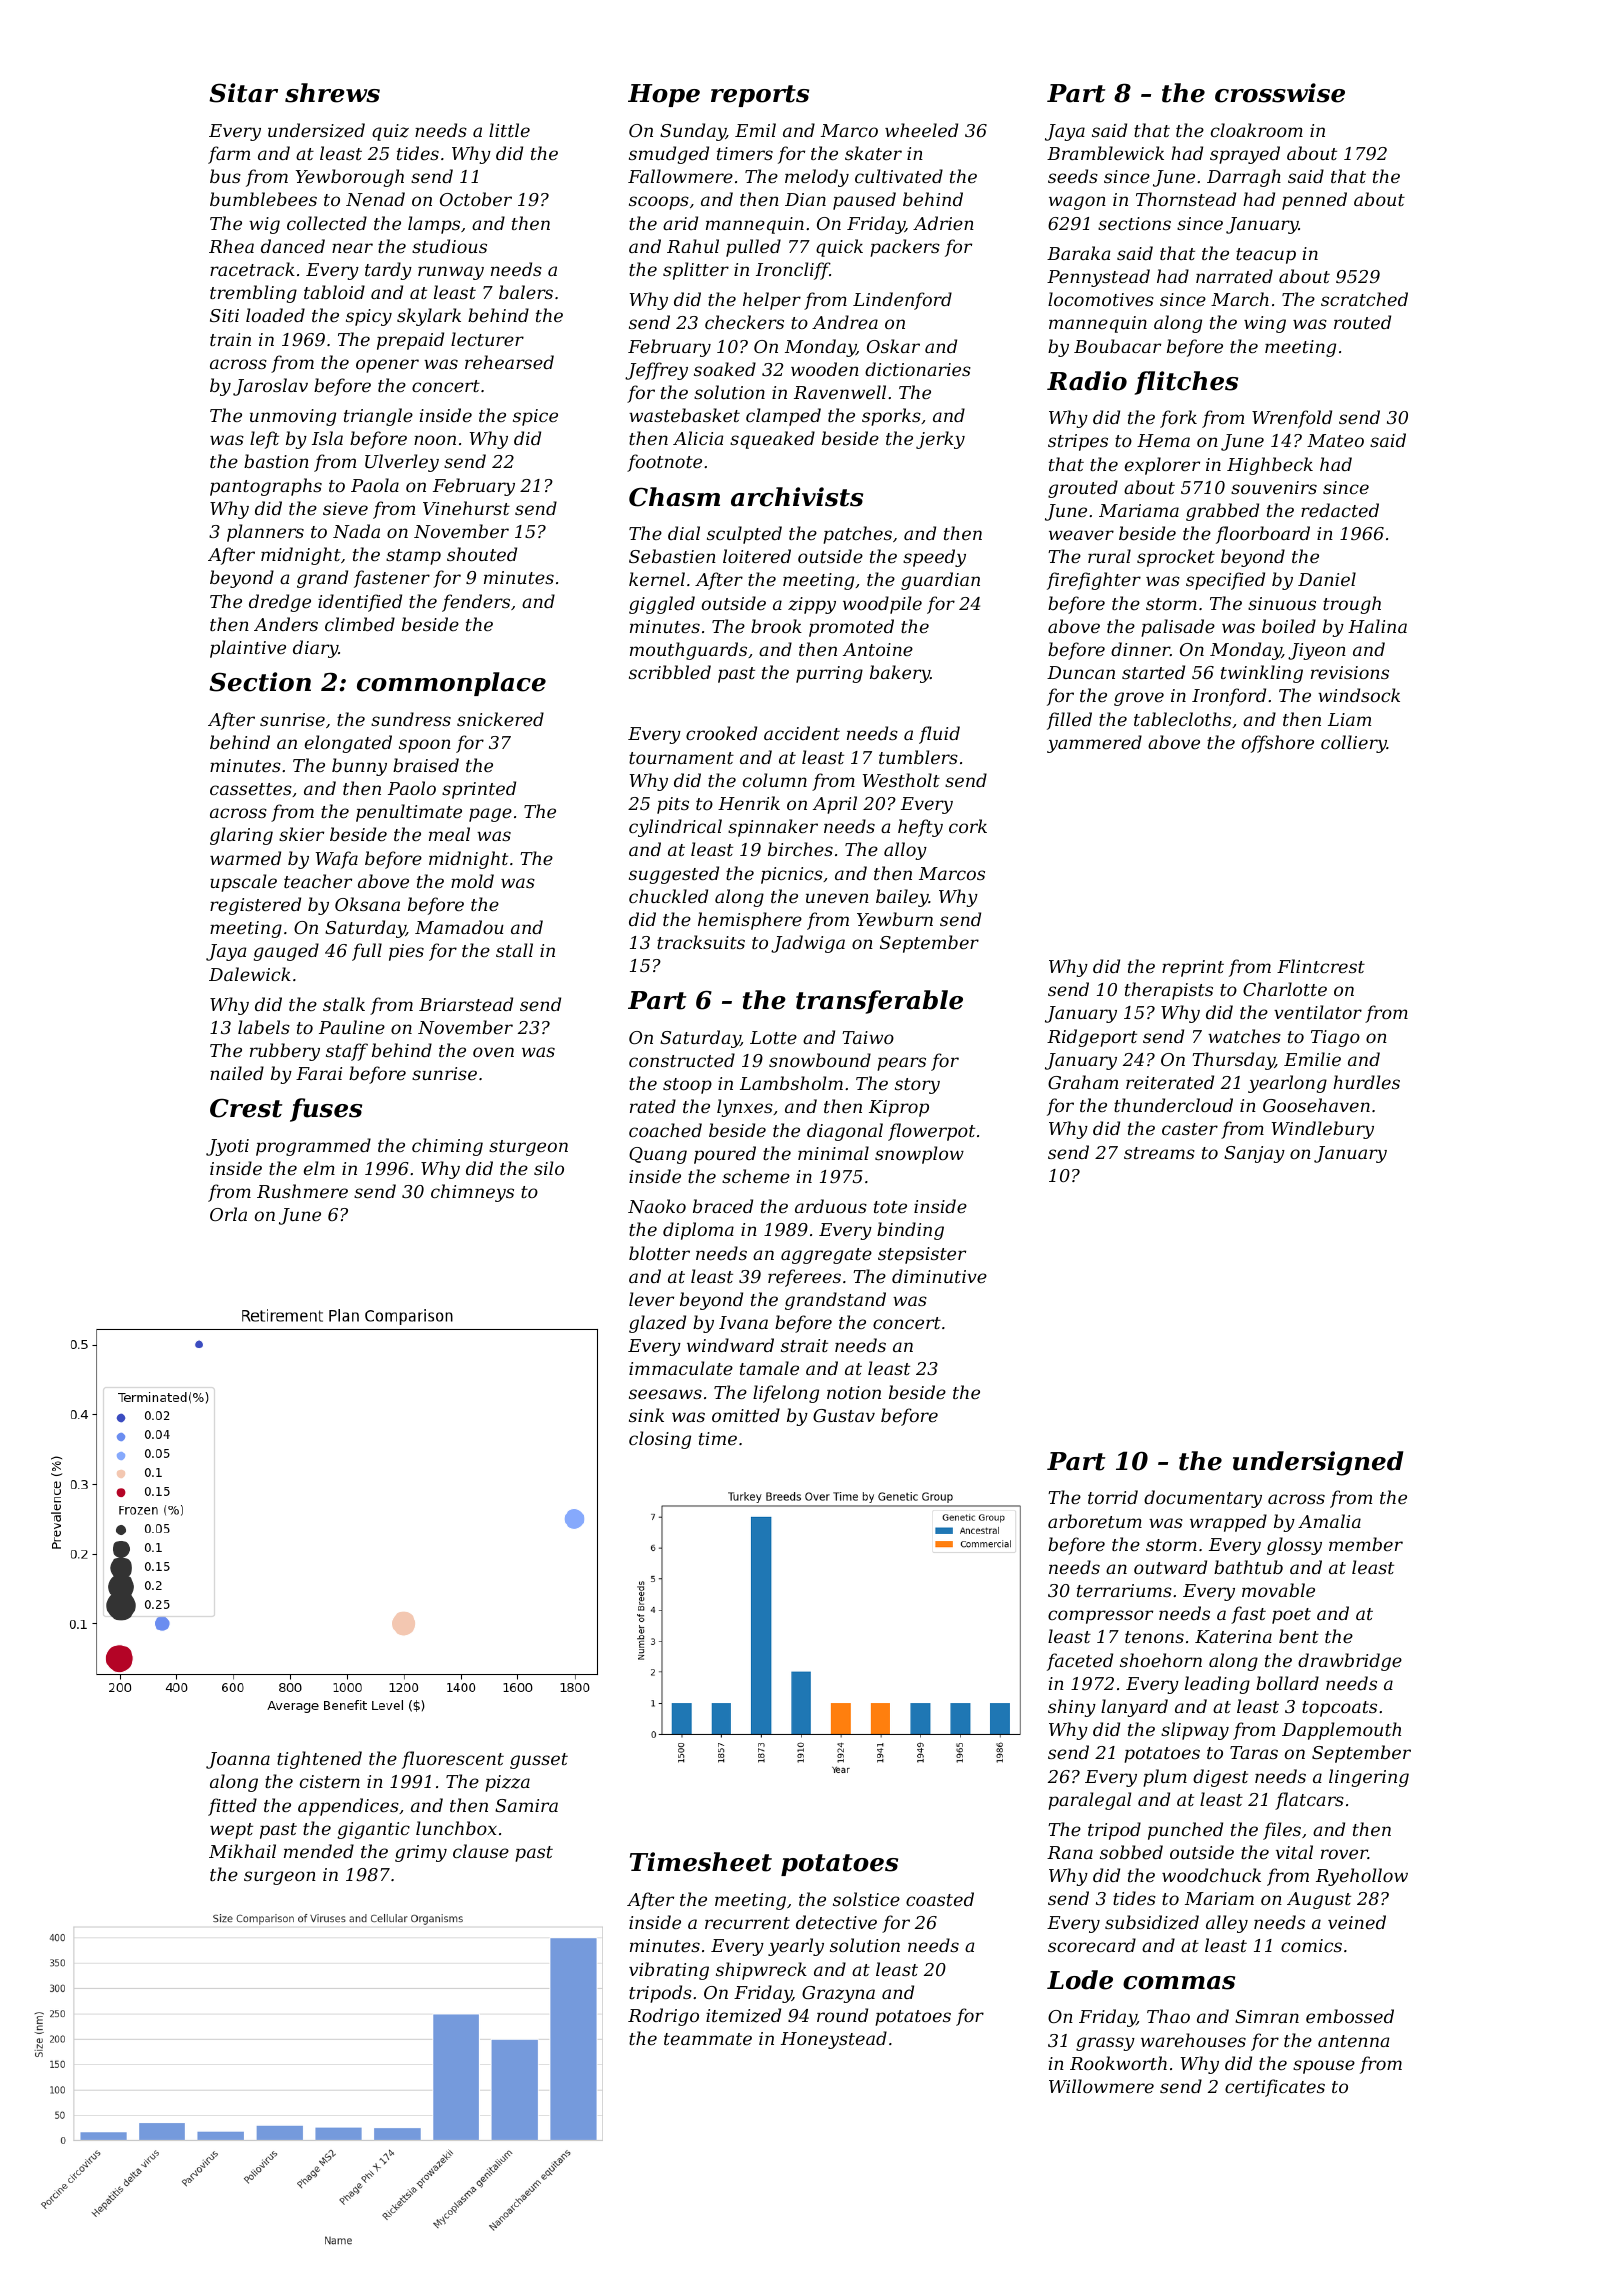  Describe the element at coordinates (238, 1760) in the screenshot. I see `Joanna` at that location.
